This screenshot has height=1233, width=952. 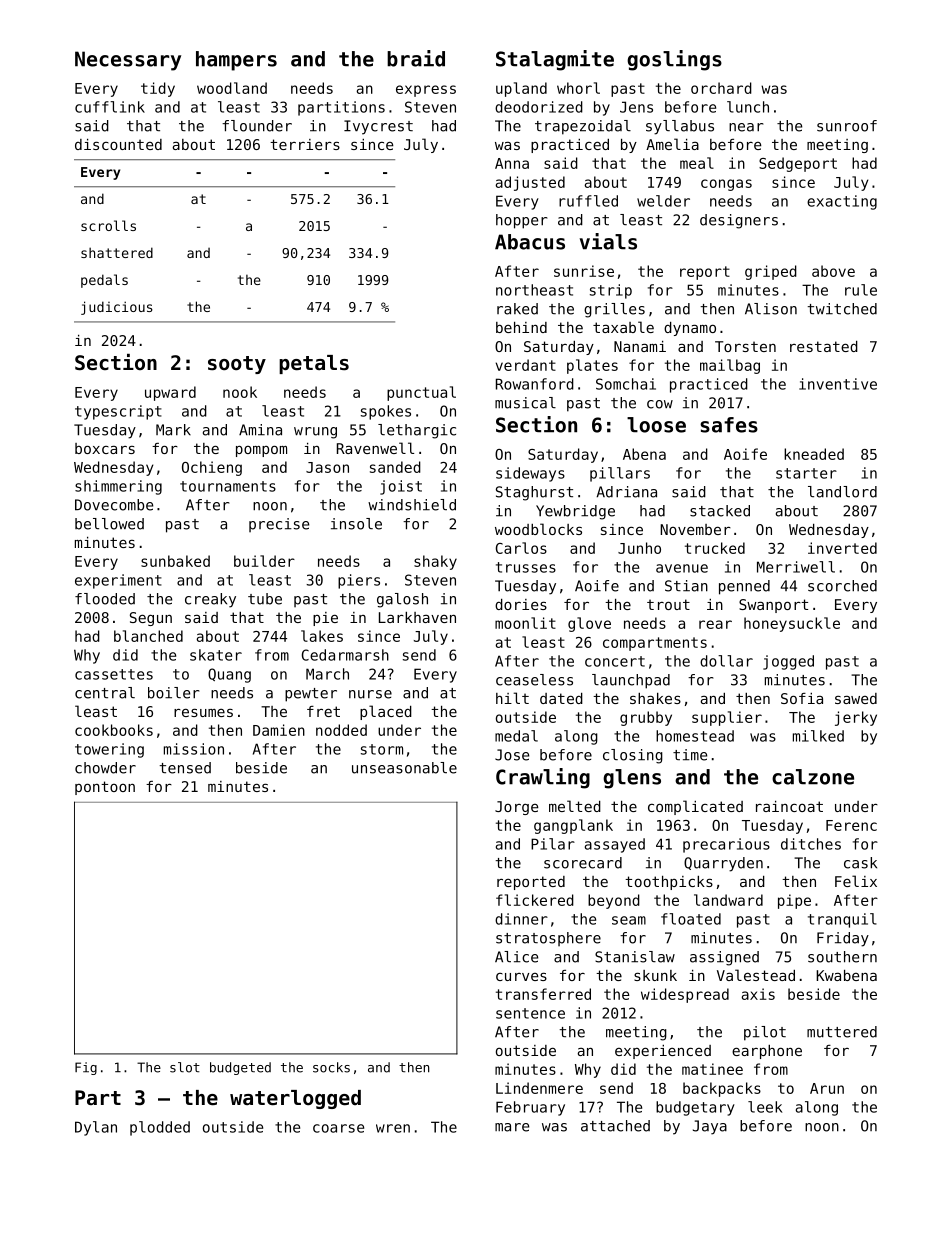 What do you see at coordinates (512, 1127) in the screenshot?
I see `mare` at bounding box center [512, 1127].
